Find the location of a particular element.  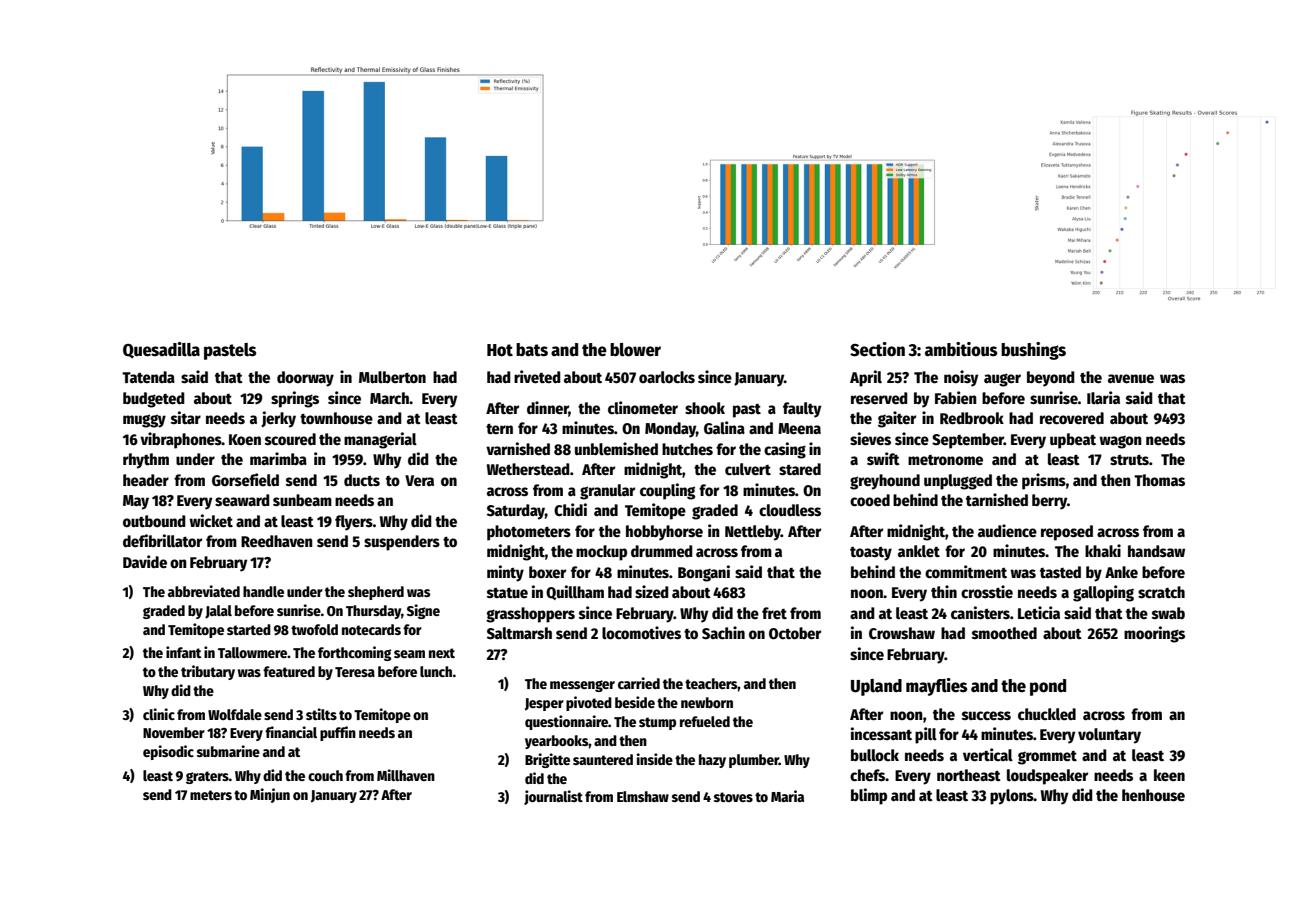

budgeted is located at coordinates (154, 400).
